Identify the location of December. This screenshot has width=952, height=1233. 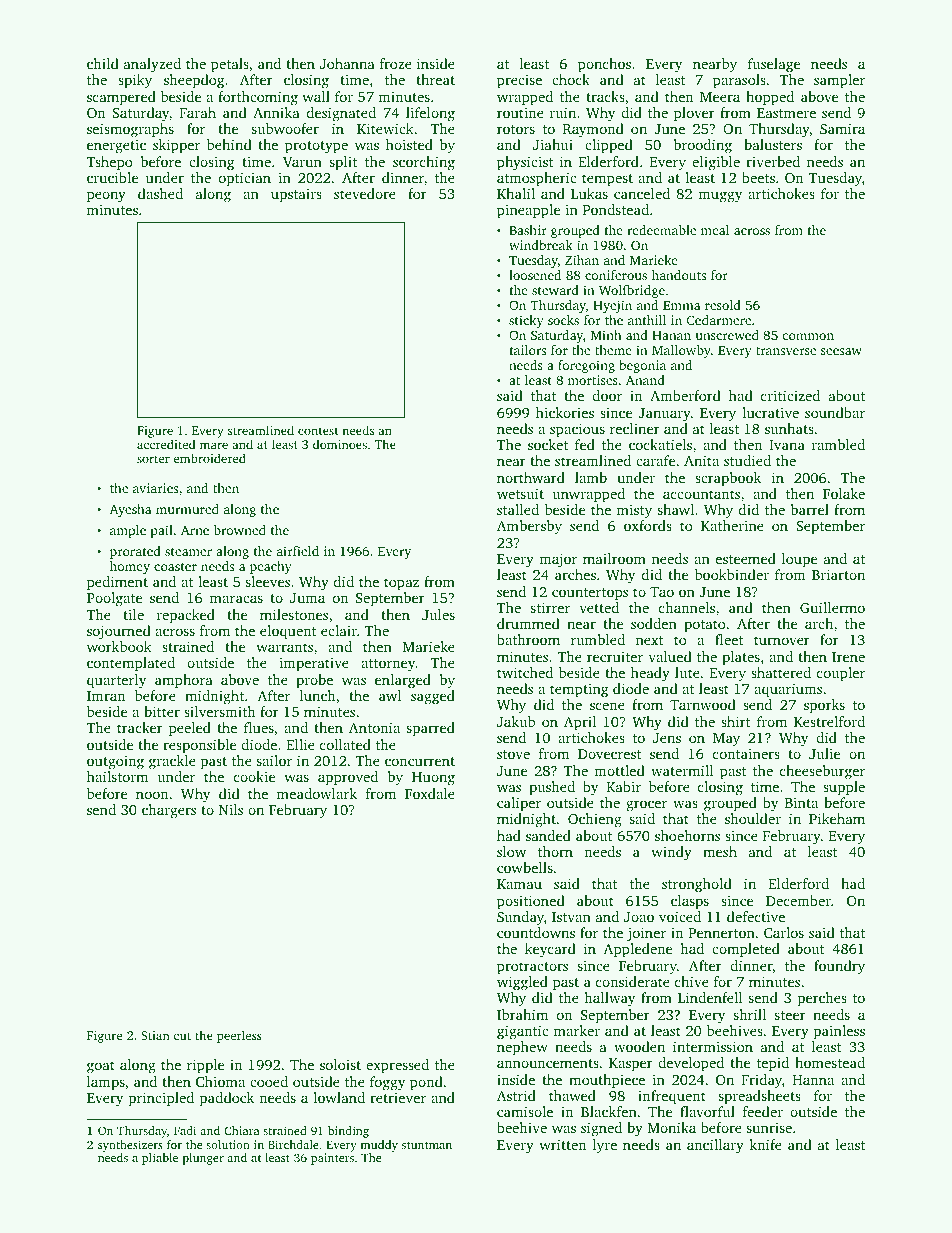
(798, 900).
